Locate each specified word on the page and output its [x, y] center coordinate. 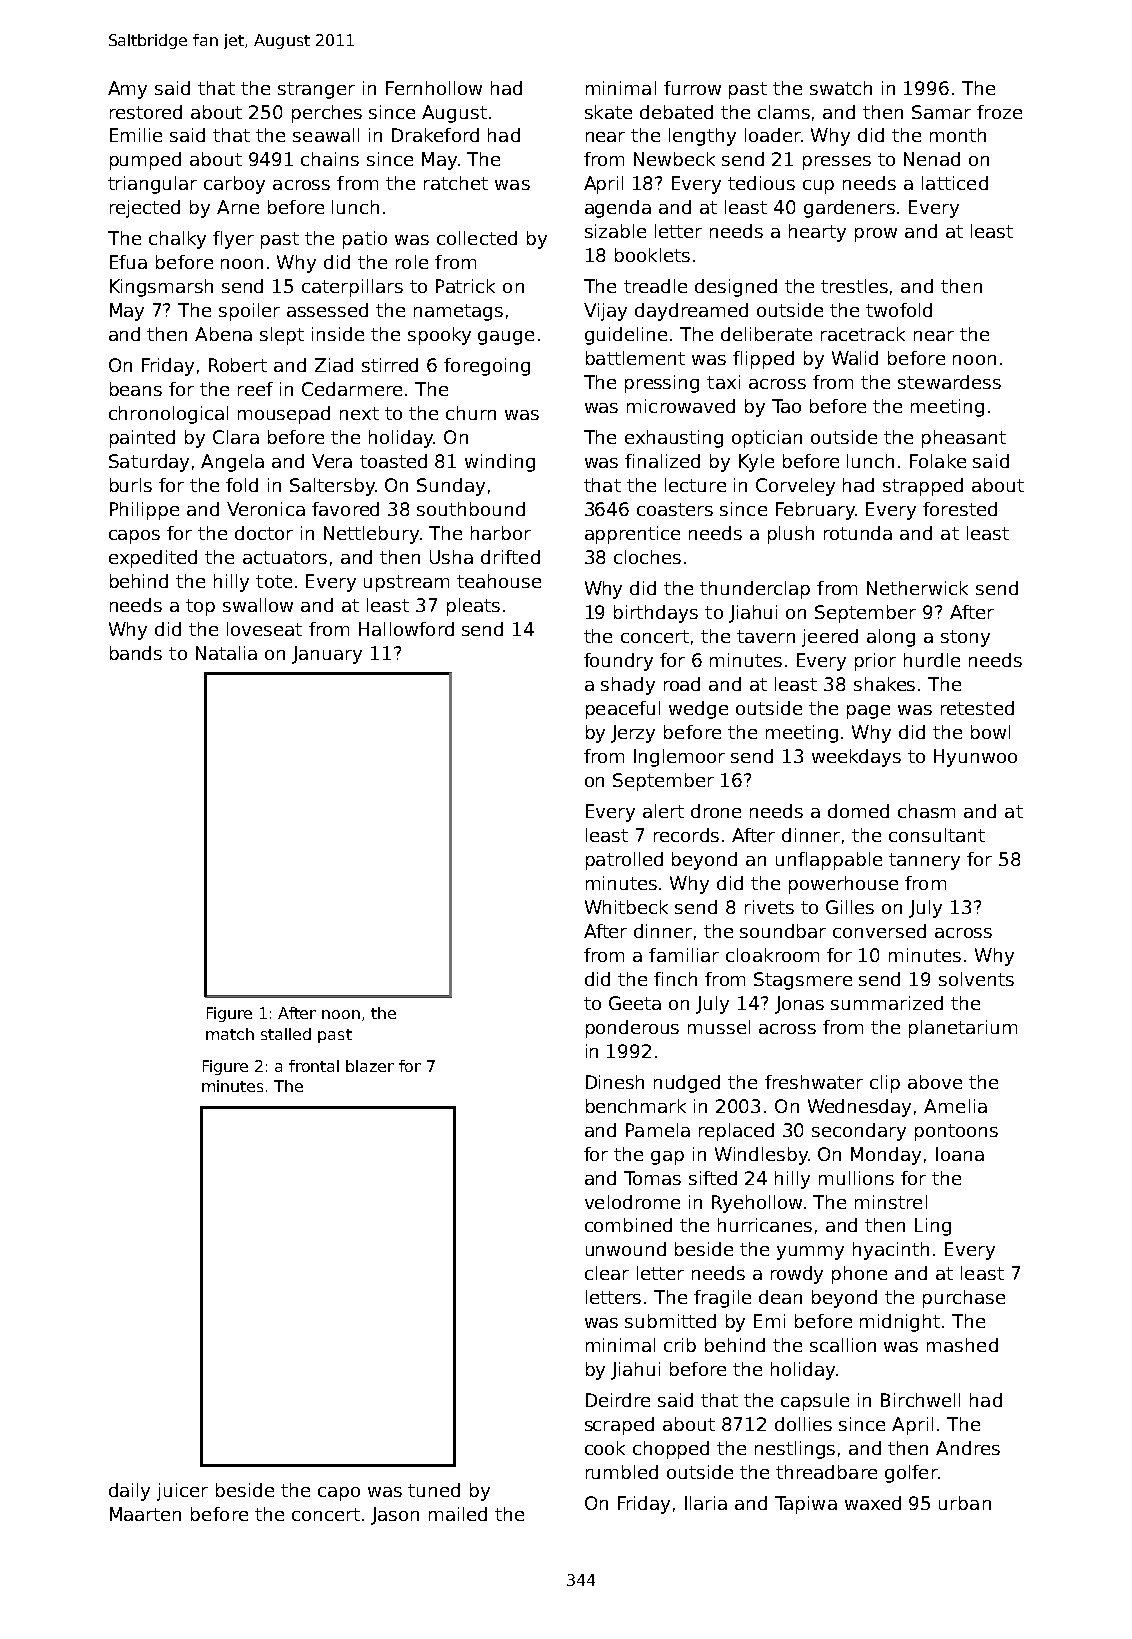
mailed [458, 1514]
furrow [692, 88]
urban [965, 1503]
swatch [841, 88]
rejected [145, 209]
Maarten [145, 1514]
